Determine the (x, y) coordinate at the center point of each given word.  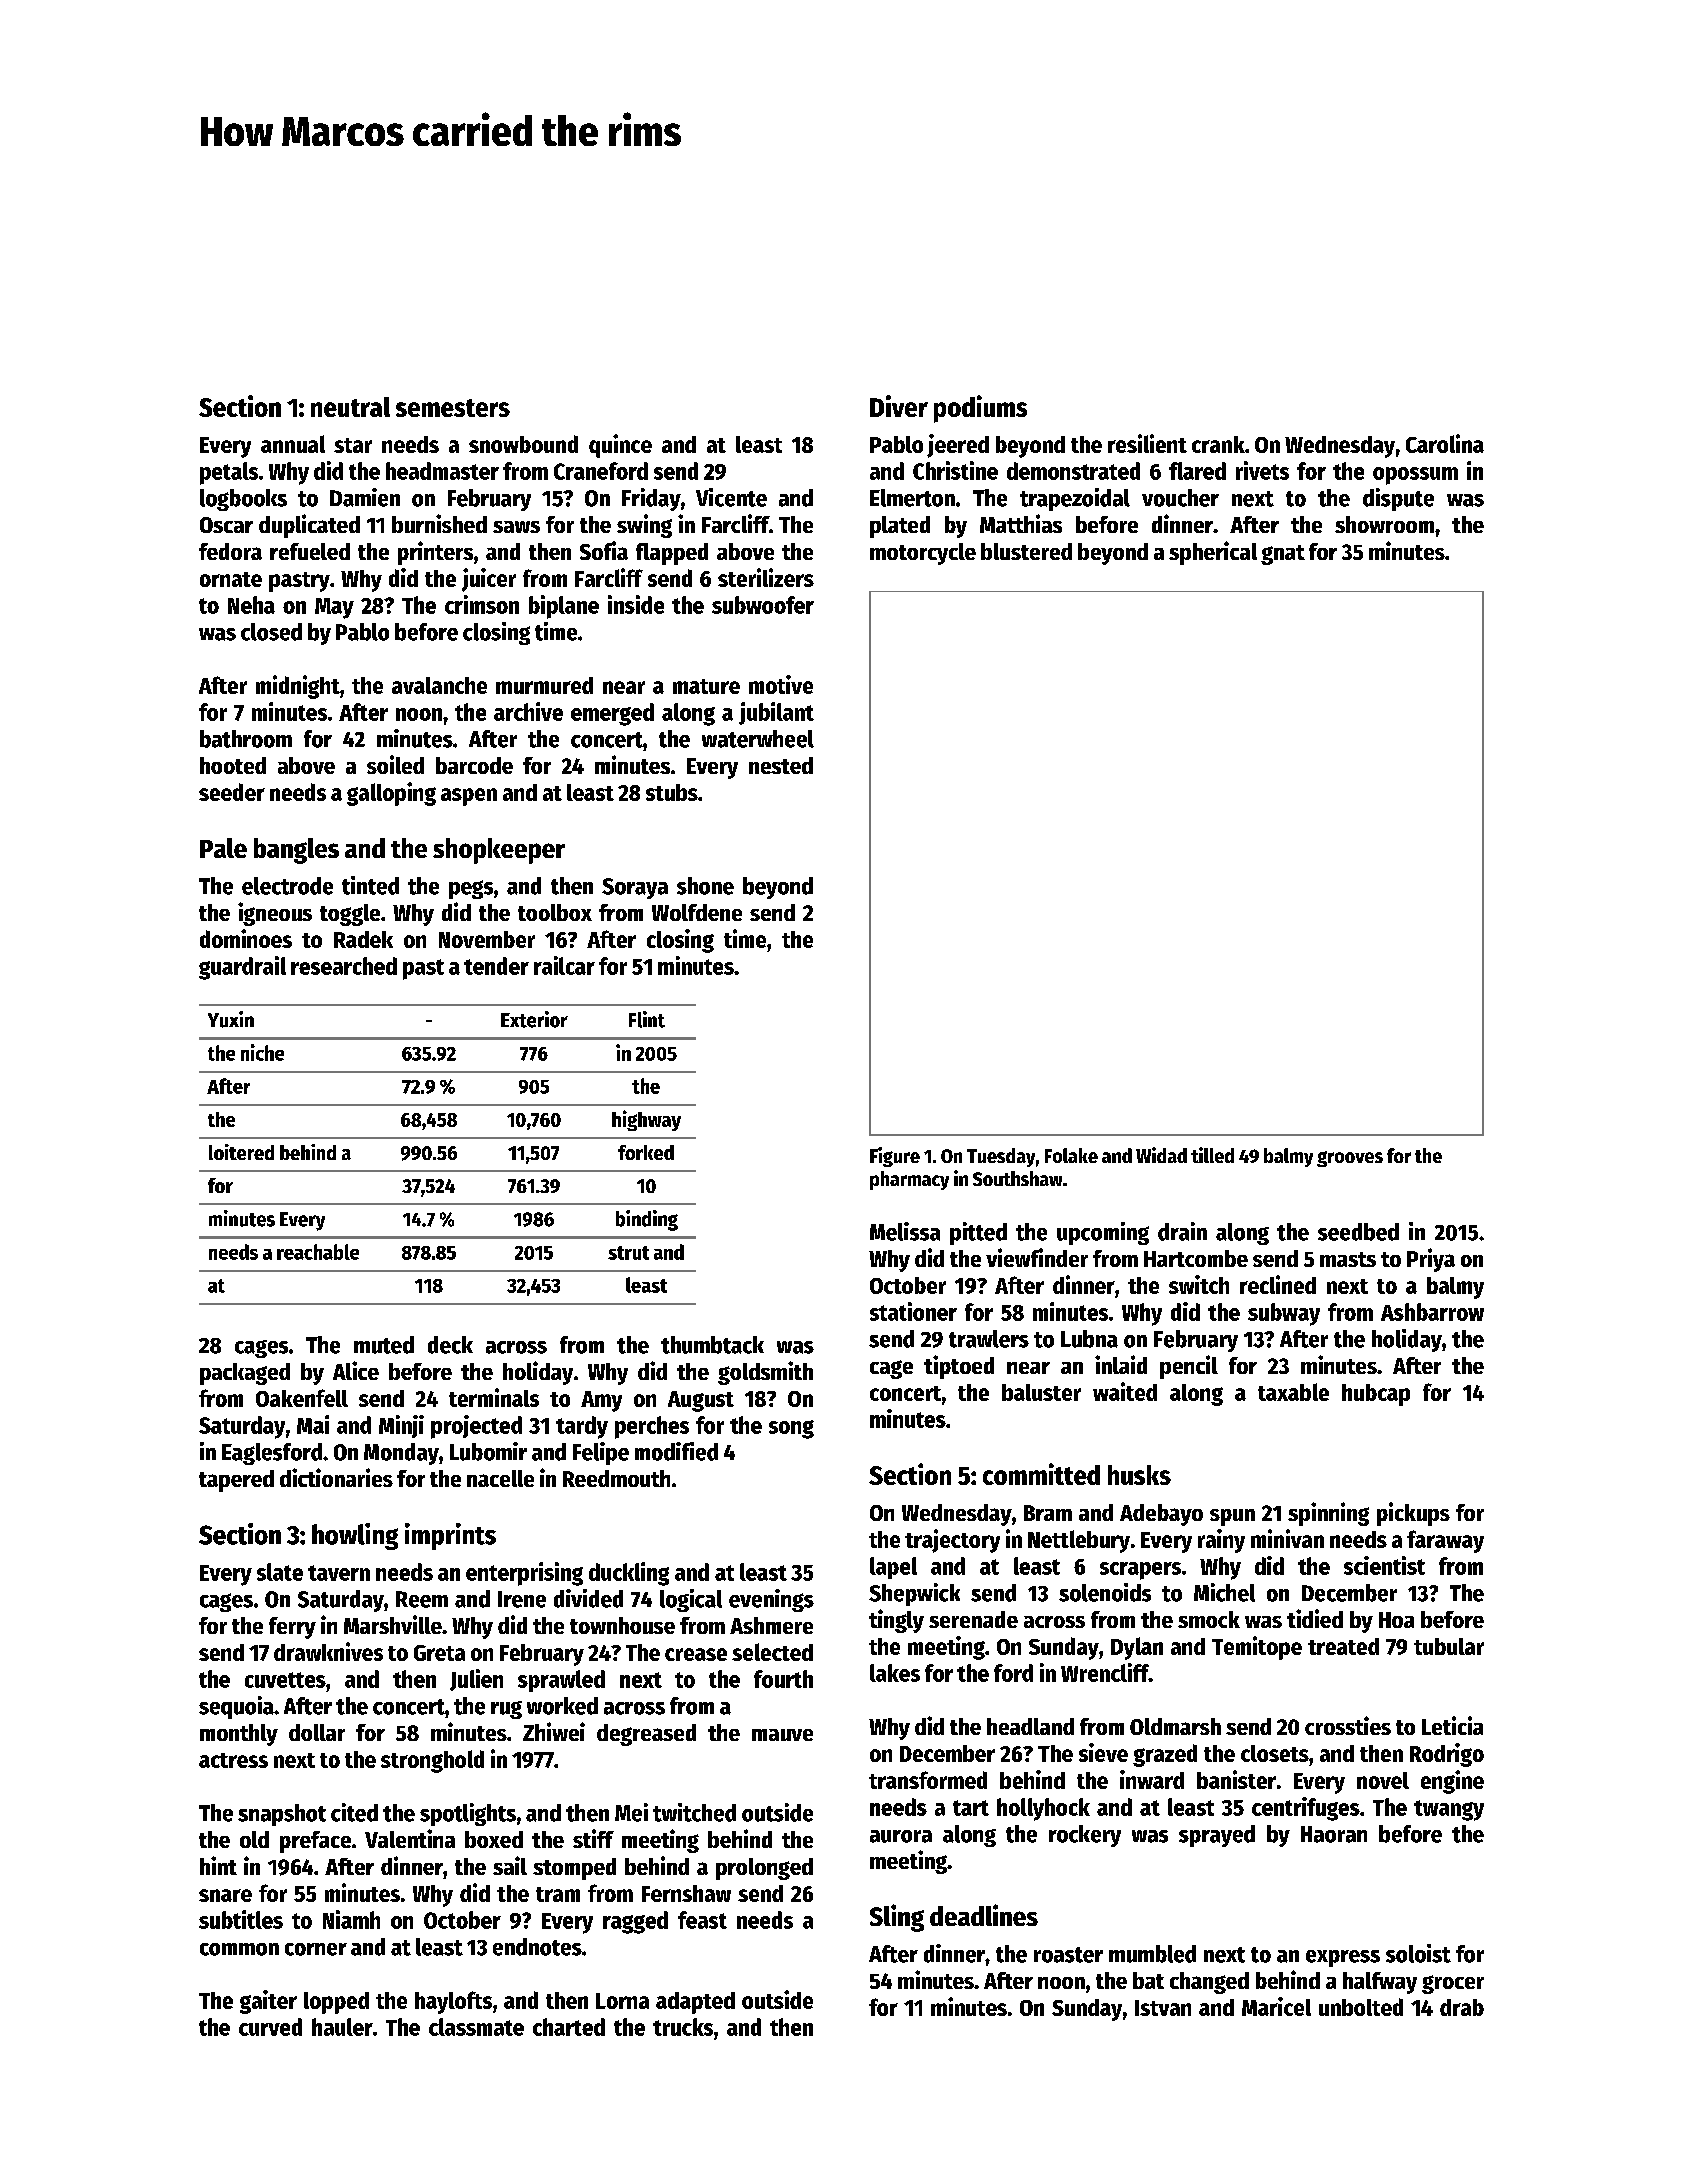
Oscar (226, 525)
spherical (1213, 553)
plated (900, 527)
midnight (298, 687)
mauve (782, 1735)
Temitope (1257, 1648)
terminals (494, 1397)
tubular (1449, 1646)
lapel (893, 1568)
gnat (1283, 555)
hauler (342, 2027)
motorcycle (923, 554)
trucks (683, 2027)
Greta (439, 1653)
